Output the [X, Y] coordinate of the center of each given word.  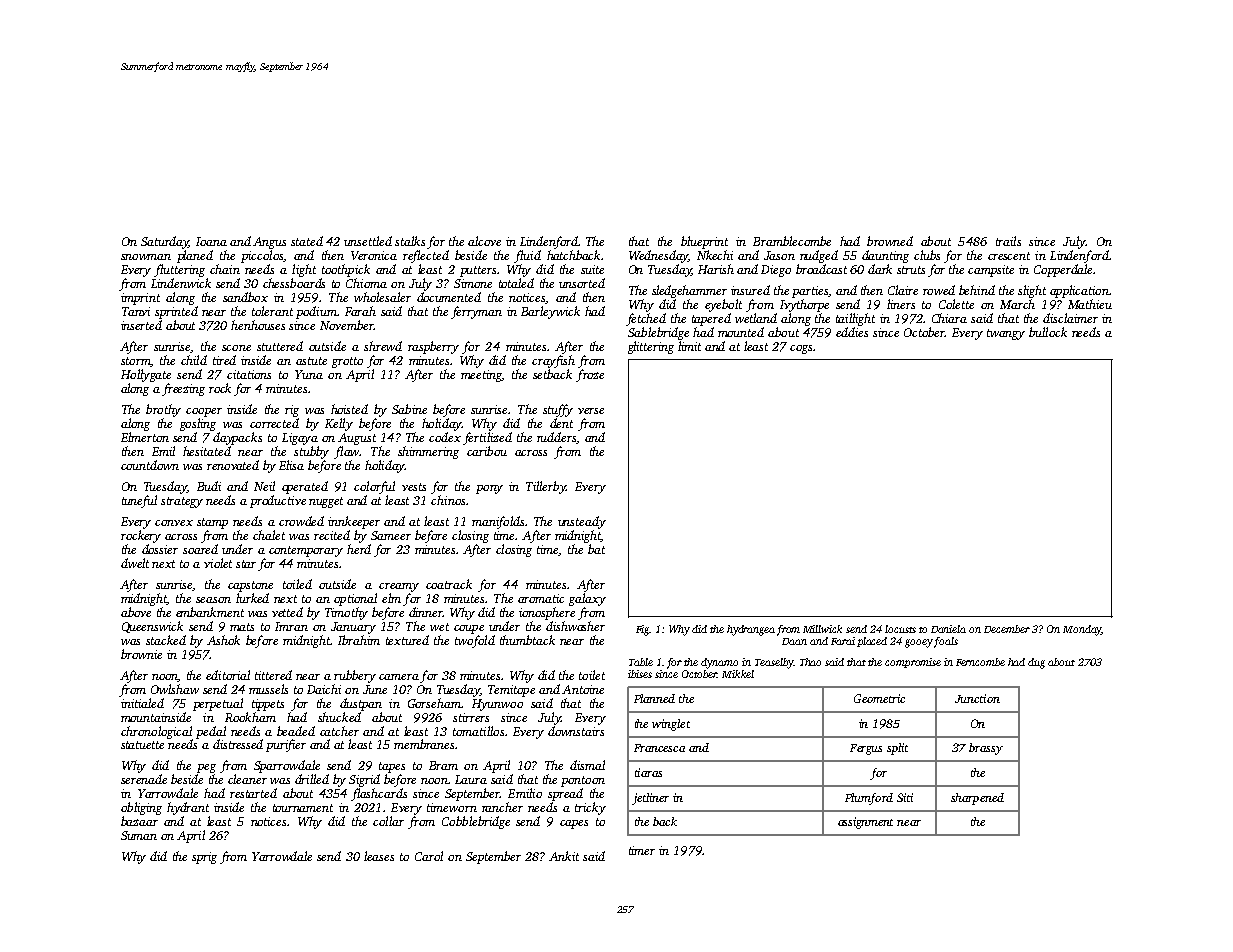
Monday [1082, 630]
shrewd [383, 346]
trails [1008, 241]
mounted [741, 332]
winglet [671, 725]
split [897, 749]
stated [307, 241]
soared [200, 549]
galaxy [587, 599]
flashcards [379, 794]
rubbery [355, 676]
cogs [801, 349]
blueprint [704, 242]
